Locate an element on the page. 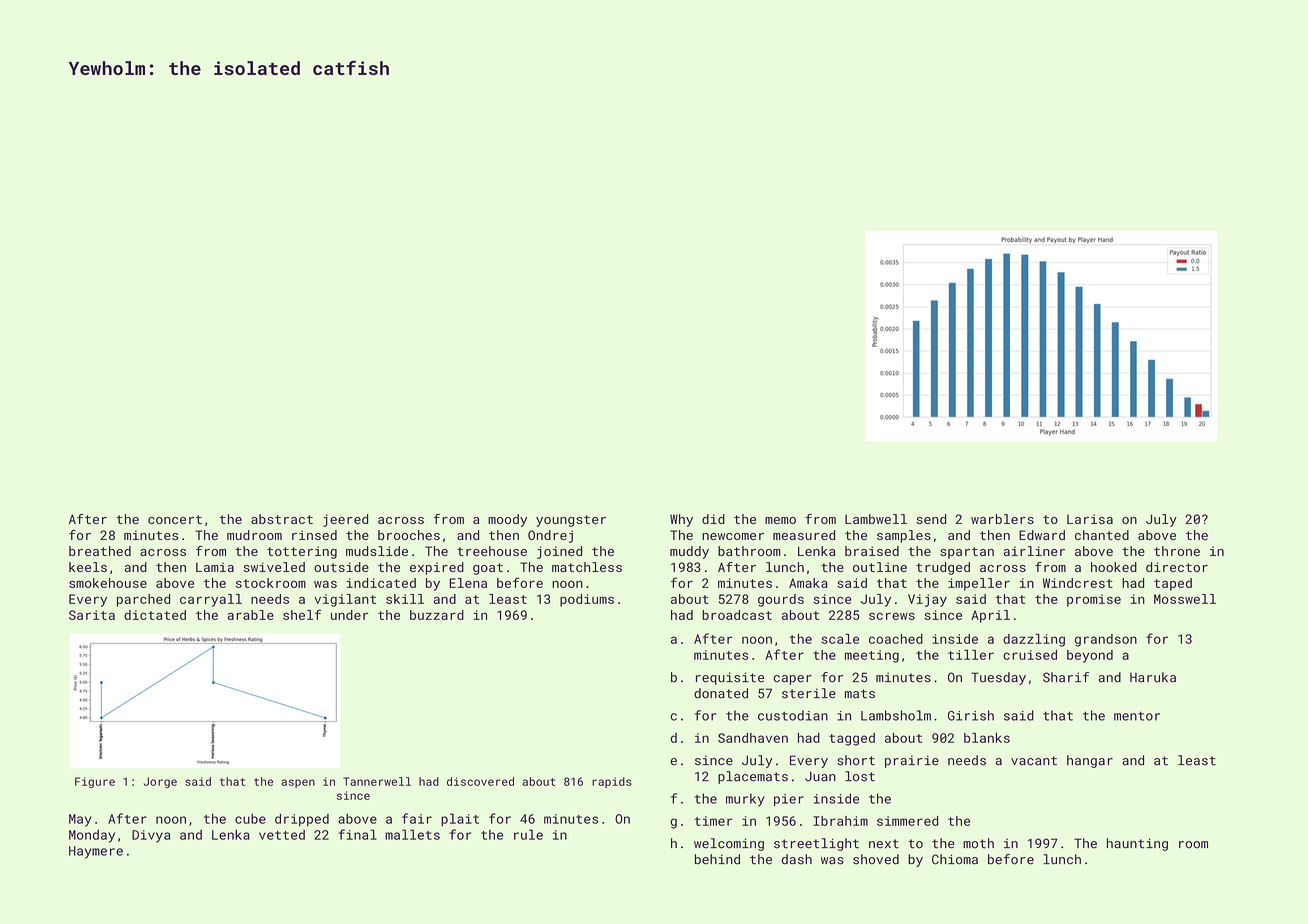  rule is located at coordinates (528, 834).
